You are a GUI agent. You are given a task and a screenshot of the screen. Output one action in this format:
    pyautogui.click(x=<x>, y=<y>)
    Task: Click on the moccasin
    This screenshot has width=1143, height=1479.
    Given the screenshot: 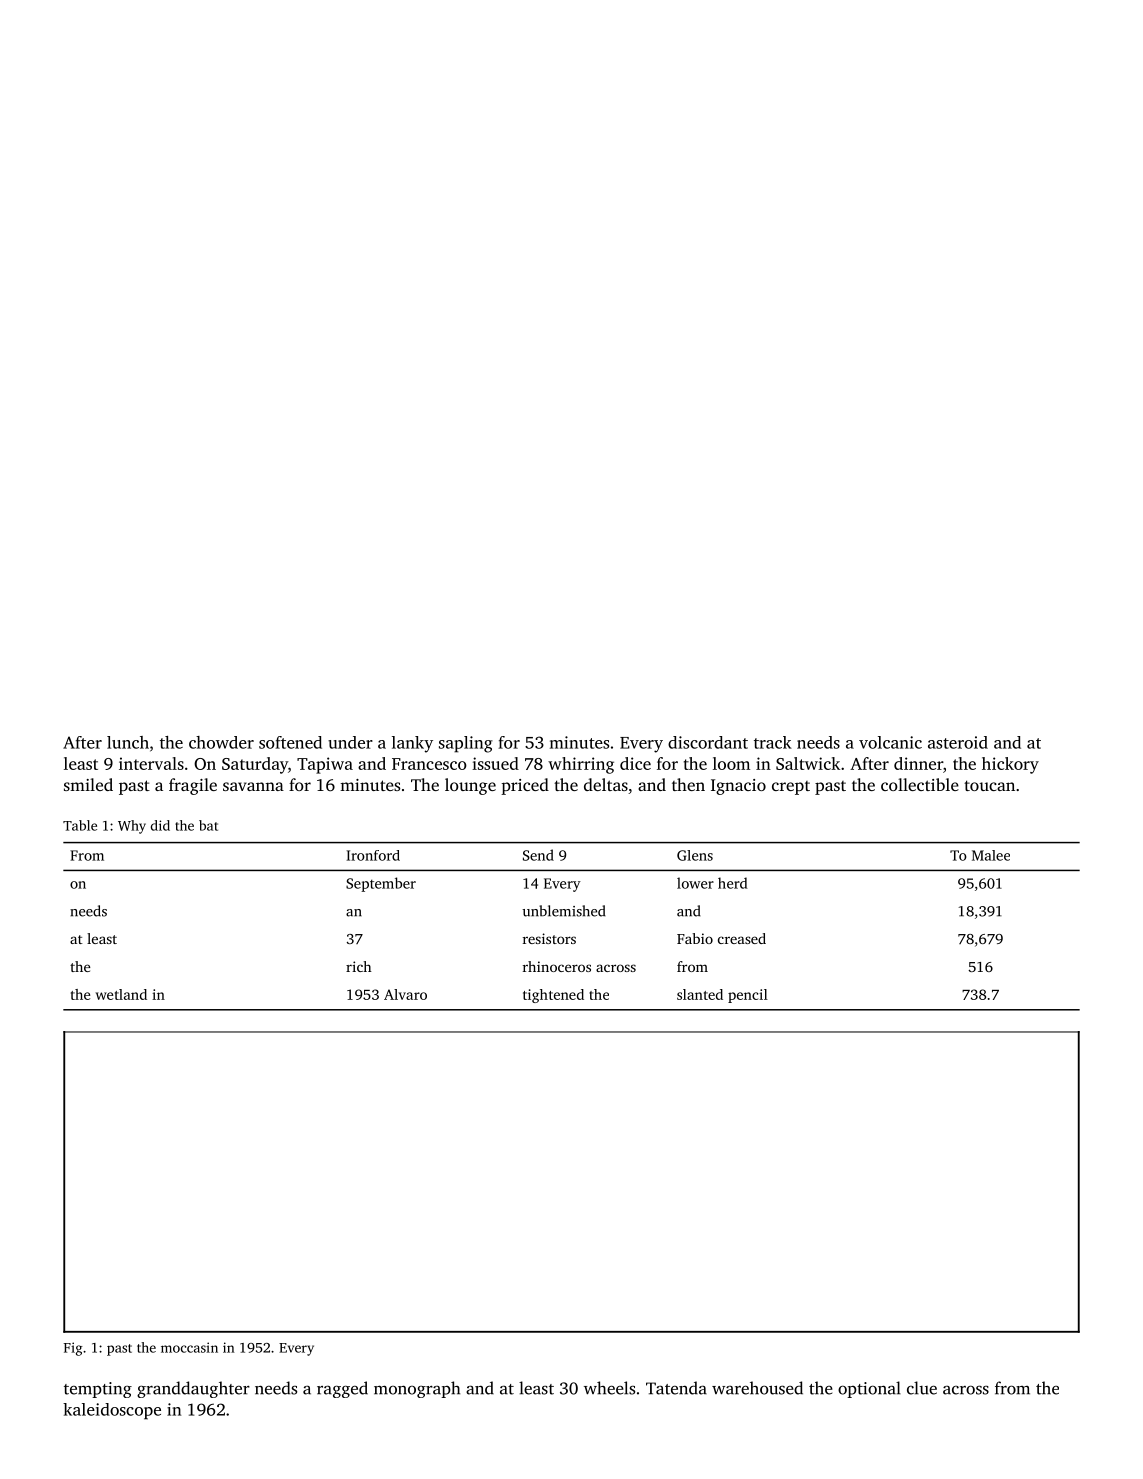 What is the action you would take?
    pyautogui.click(x=189, y=1347)
